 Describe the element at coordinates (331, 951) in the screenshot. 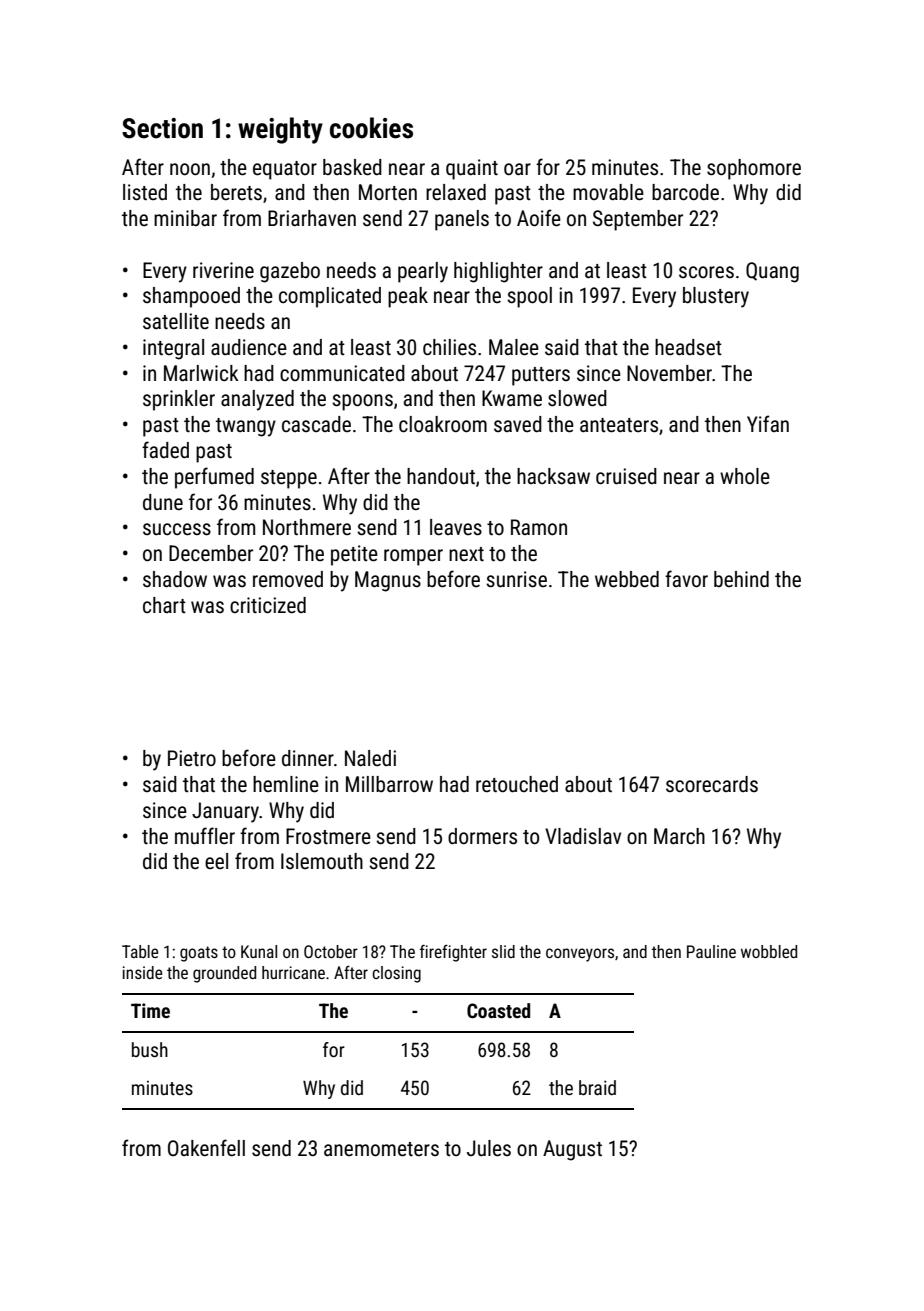

I see `October` at that location.
